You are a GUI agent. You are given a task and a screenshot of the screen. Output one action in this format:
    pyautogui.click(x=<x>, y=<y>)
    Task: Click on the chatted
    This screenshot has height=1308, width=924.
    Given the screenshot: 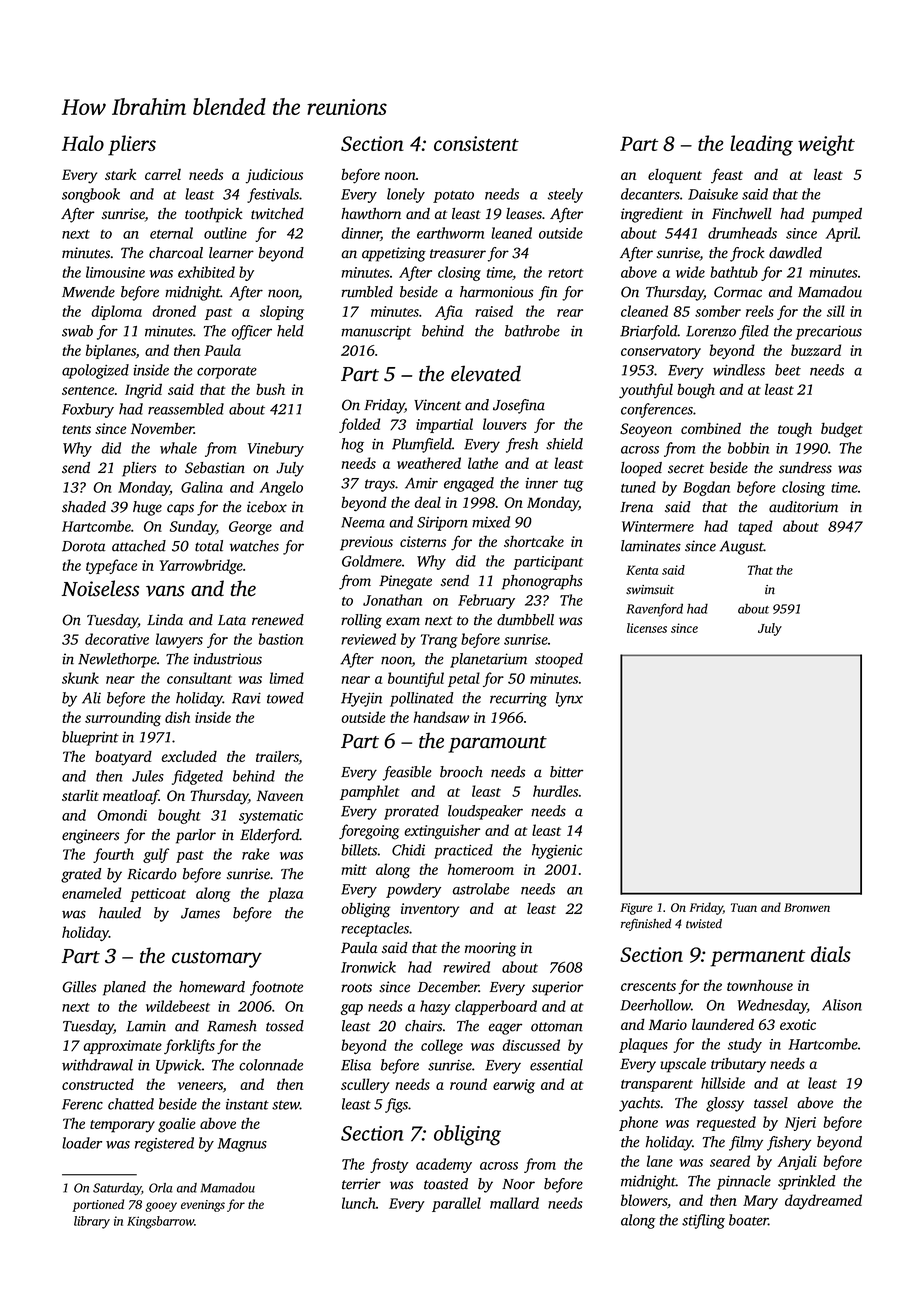 What is the action you would take?
    pyautogui.click(x=131, y=1104)
